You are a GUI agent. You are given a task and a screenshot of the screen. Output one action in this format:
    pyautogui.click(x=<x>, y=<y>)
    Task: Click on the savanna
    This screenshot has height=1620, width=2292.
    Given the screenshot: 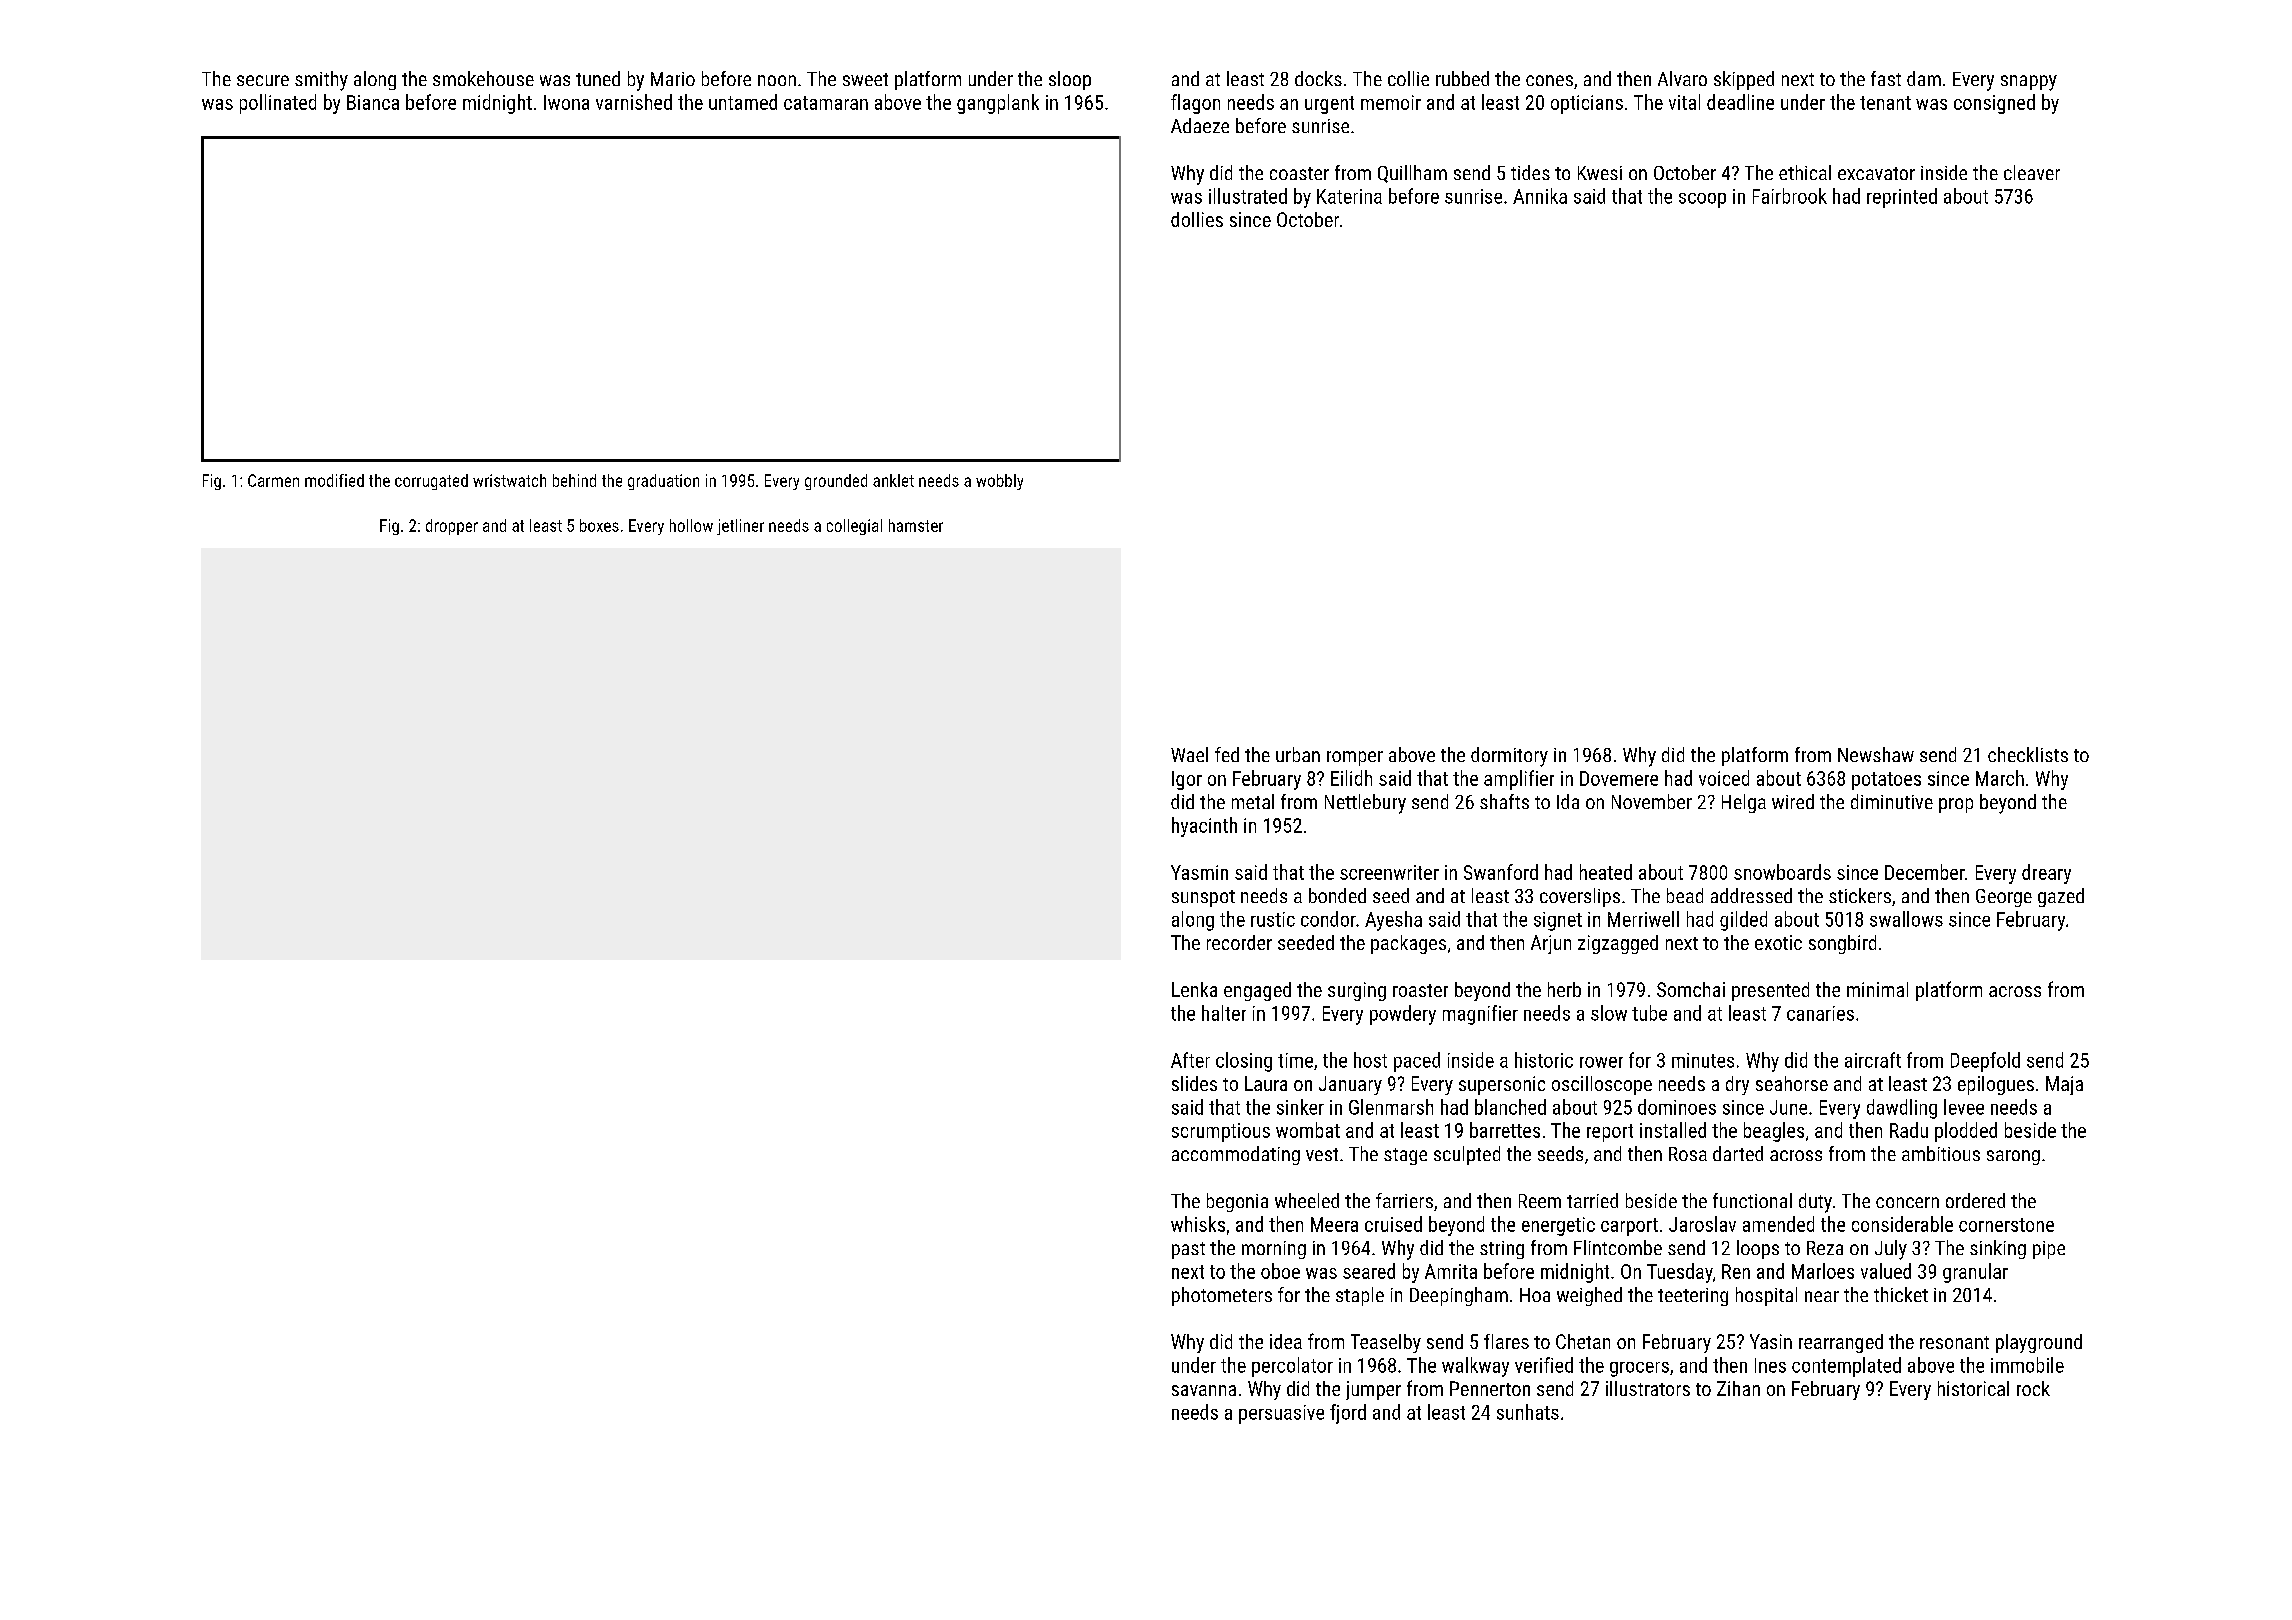 What is the action you would take?
    pyautogui.click(x=1204, y=1390)
